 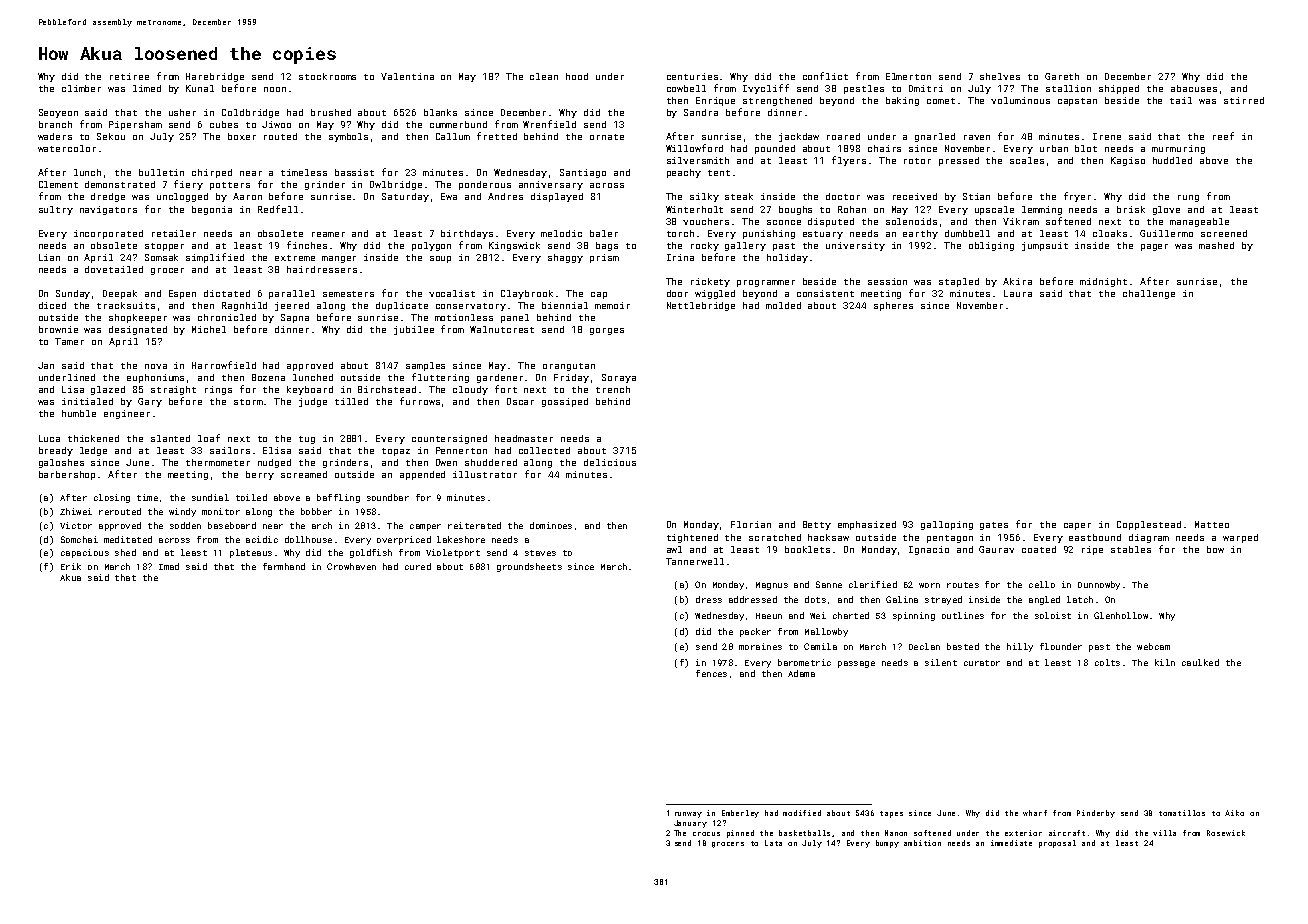 What do you see at coordinates (908, 76) in the screenshot?
I see `Elmerton` at bounding box center [908, 76].
